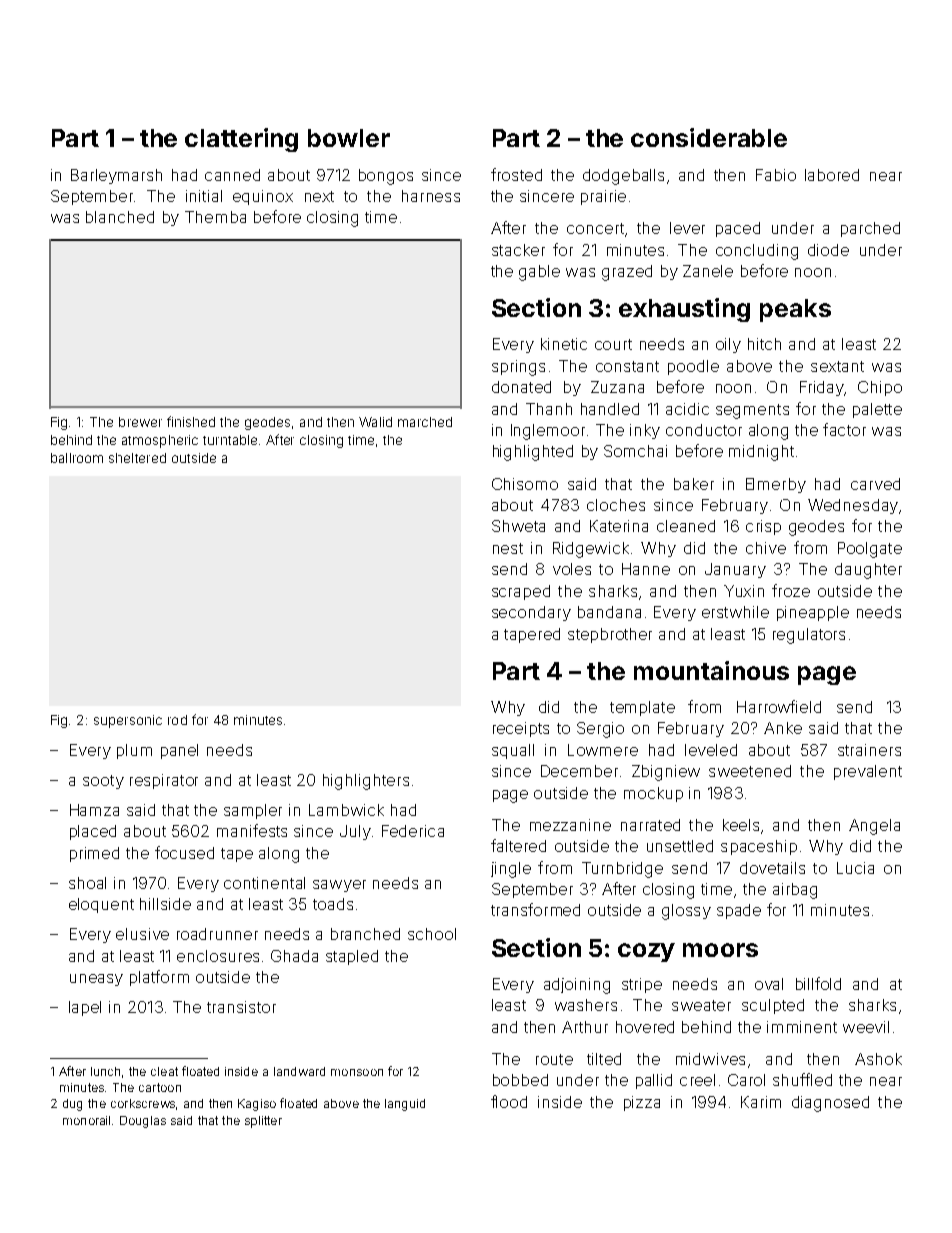 The width and height of the image is (952, 1233). I want to click on considerable, so click(709, 137).
